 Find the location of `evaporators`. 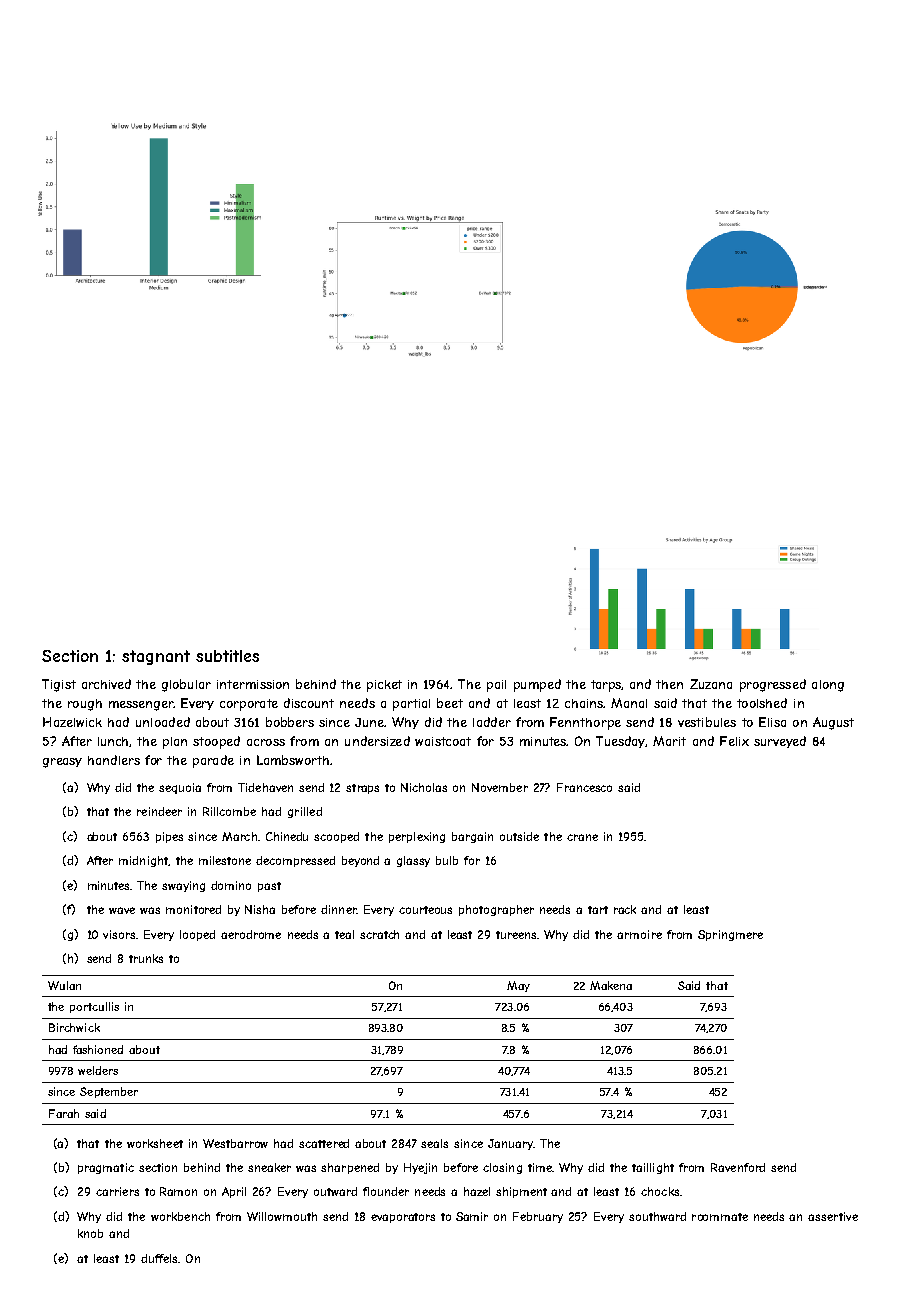

evaporators is located at coordinates (403, 1218).
